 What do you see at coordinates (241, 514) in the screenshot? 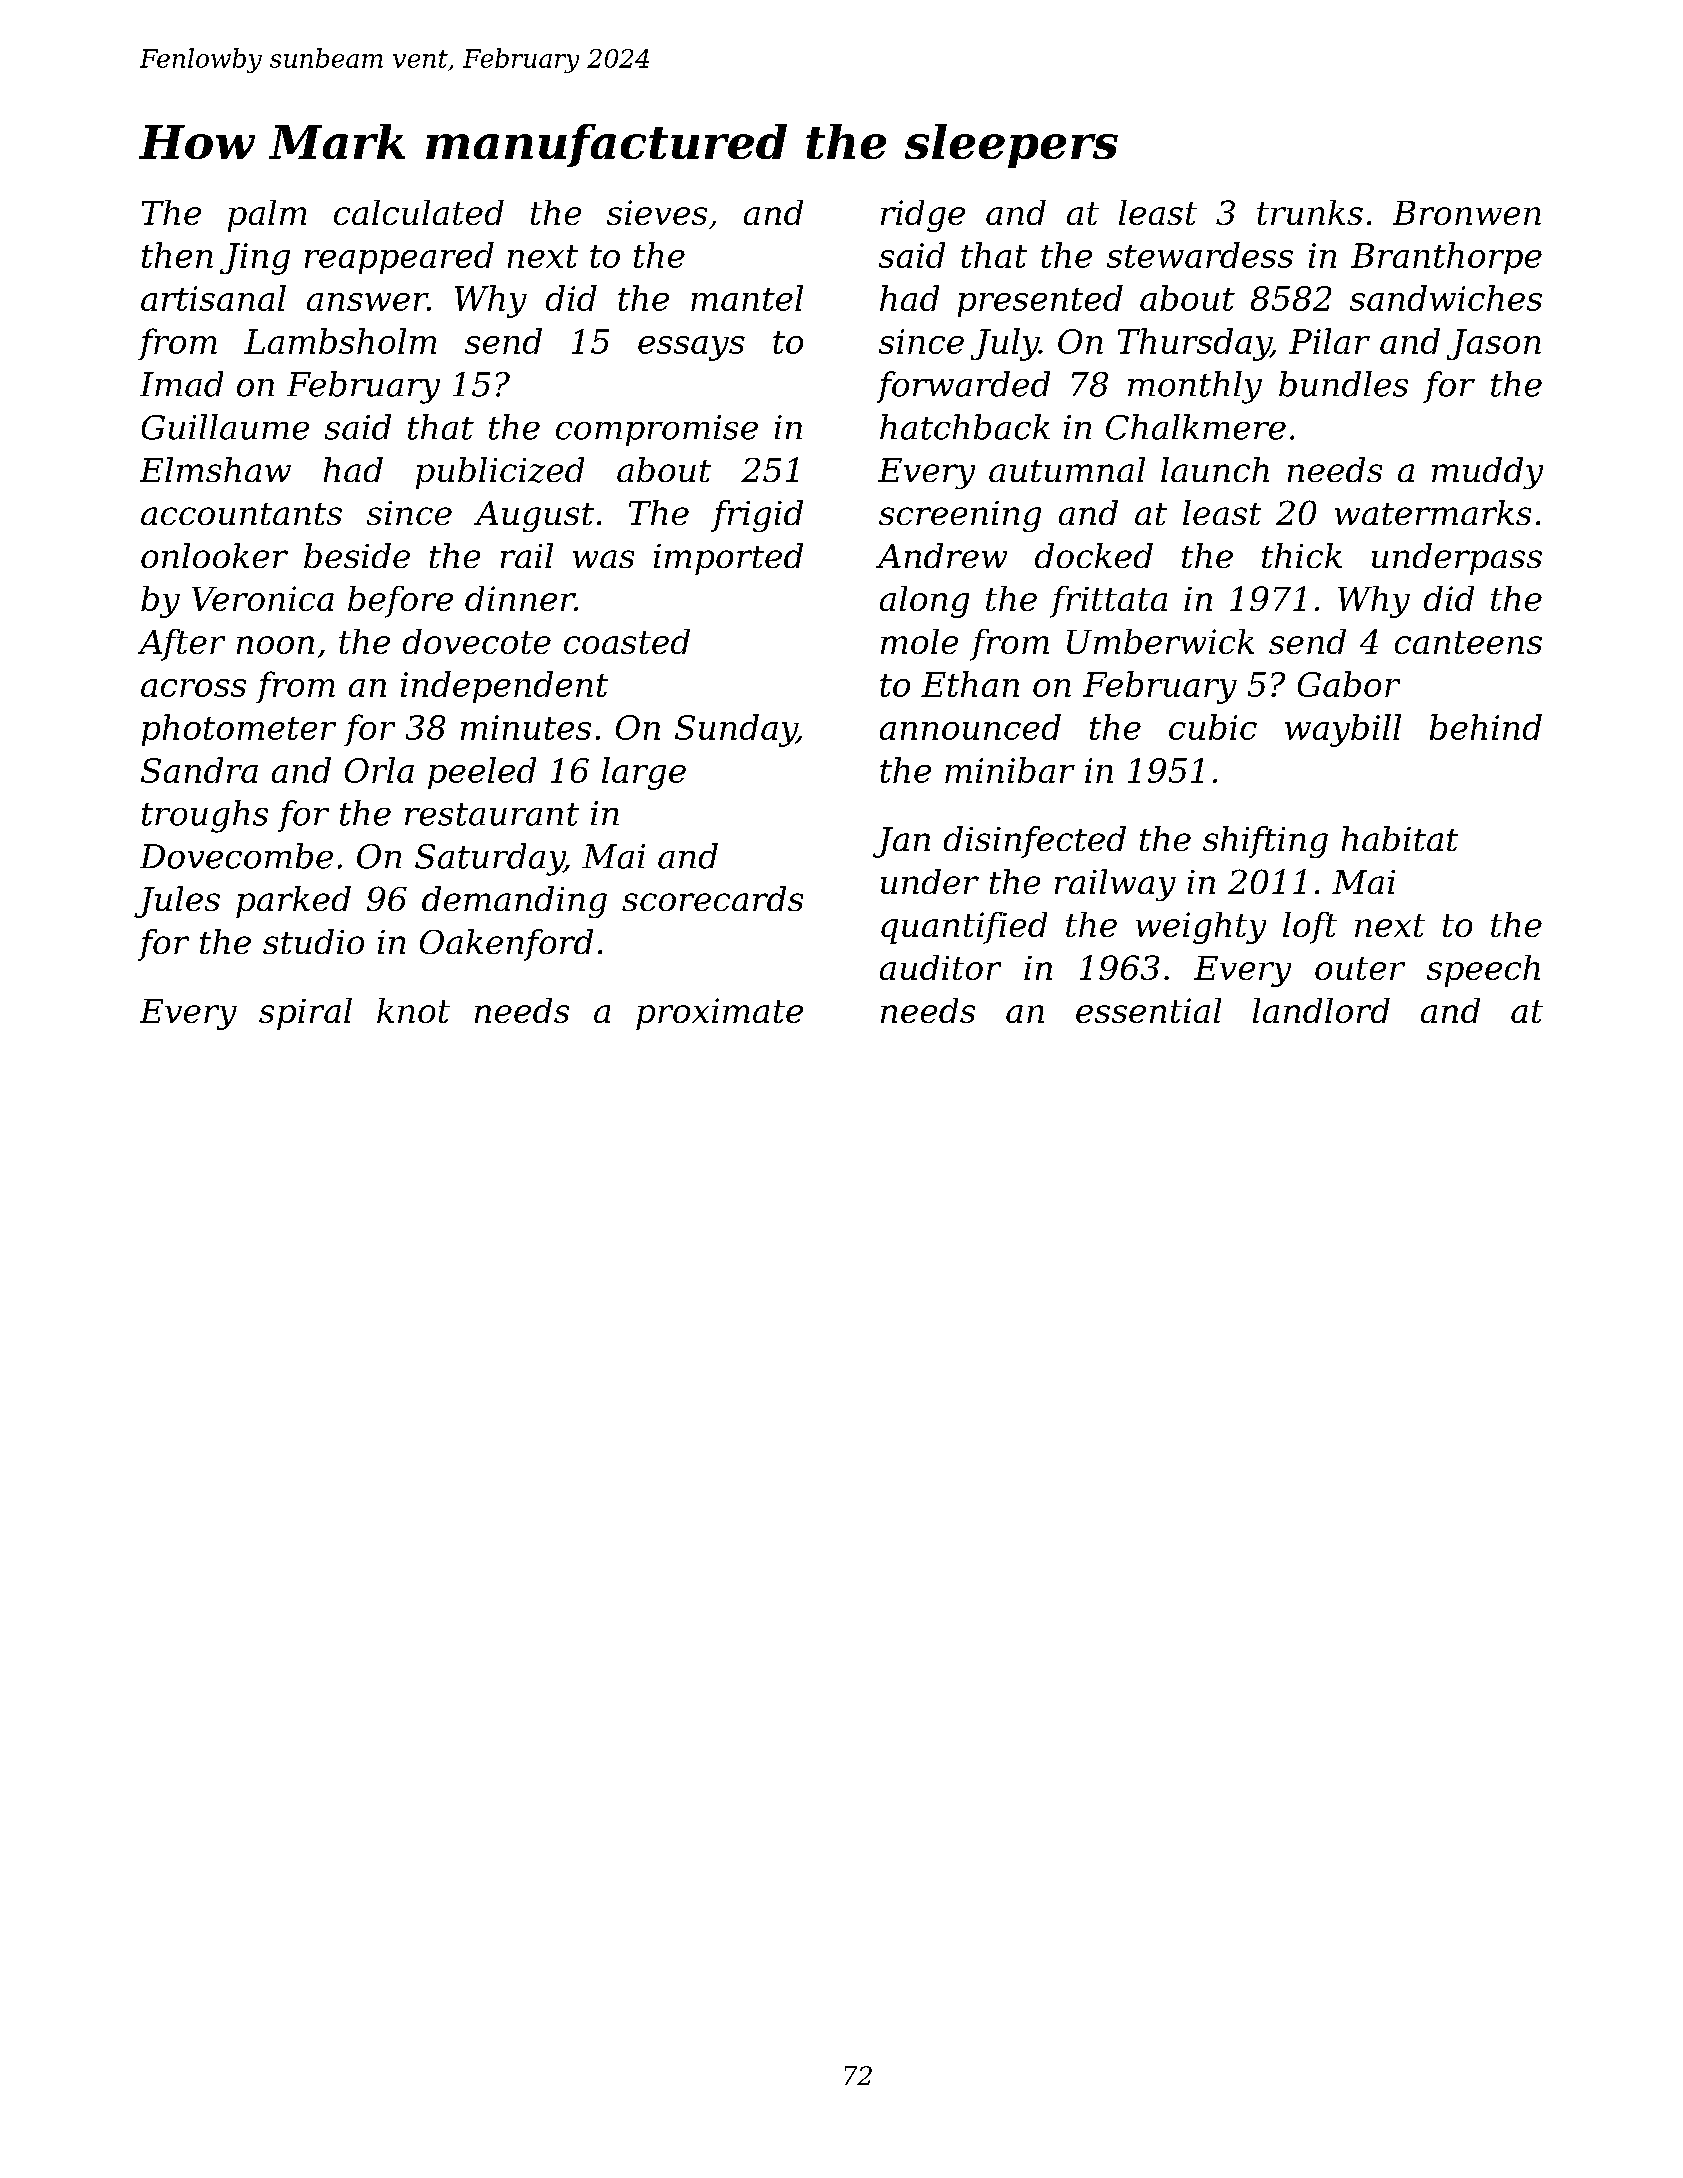
I see `accountants` at bounding box center [241, 514].
